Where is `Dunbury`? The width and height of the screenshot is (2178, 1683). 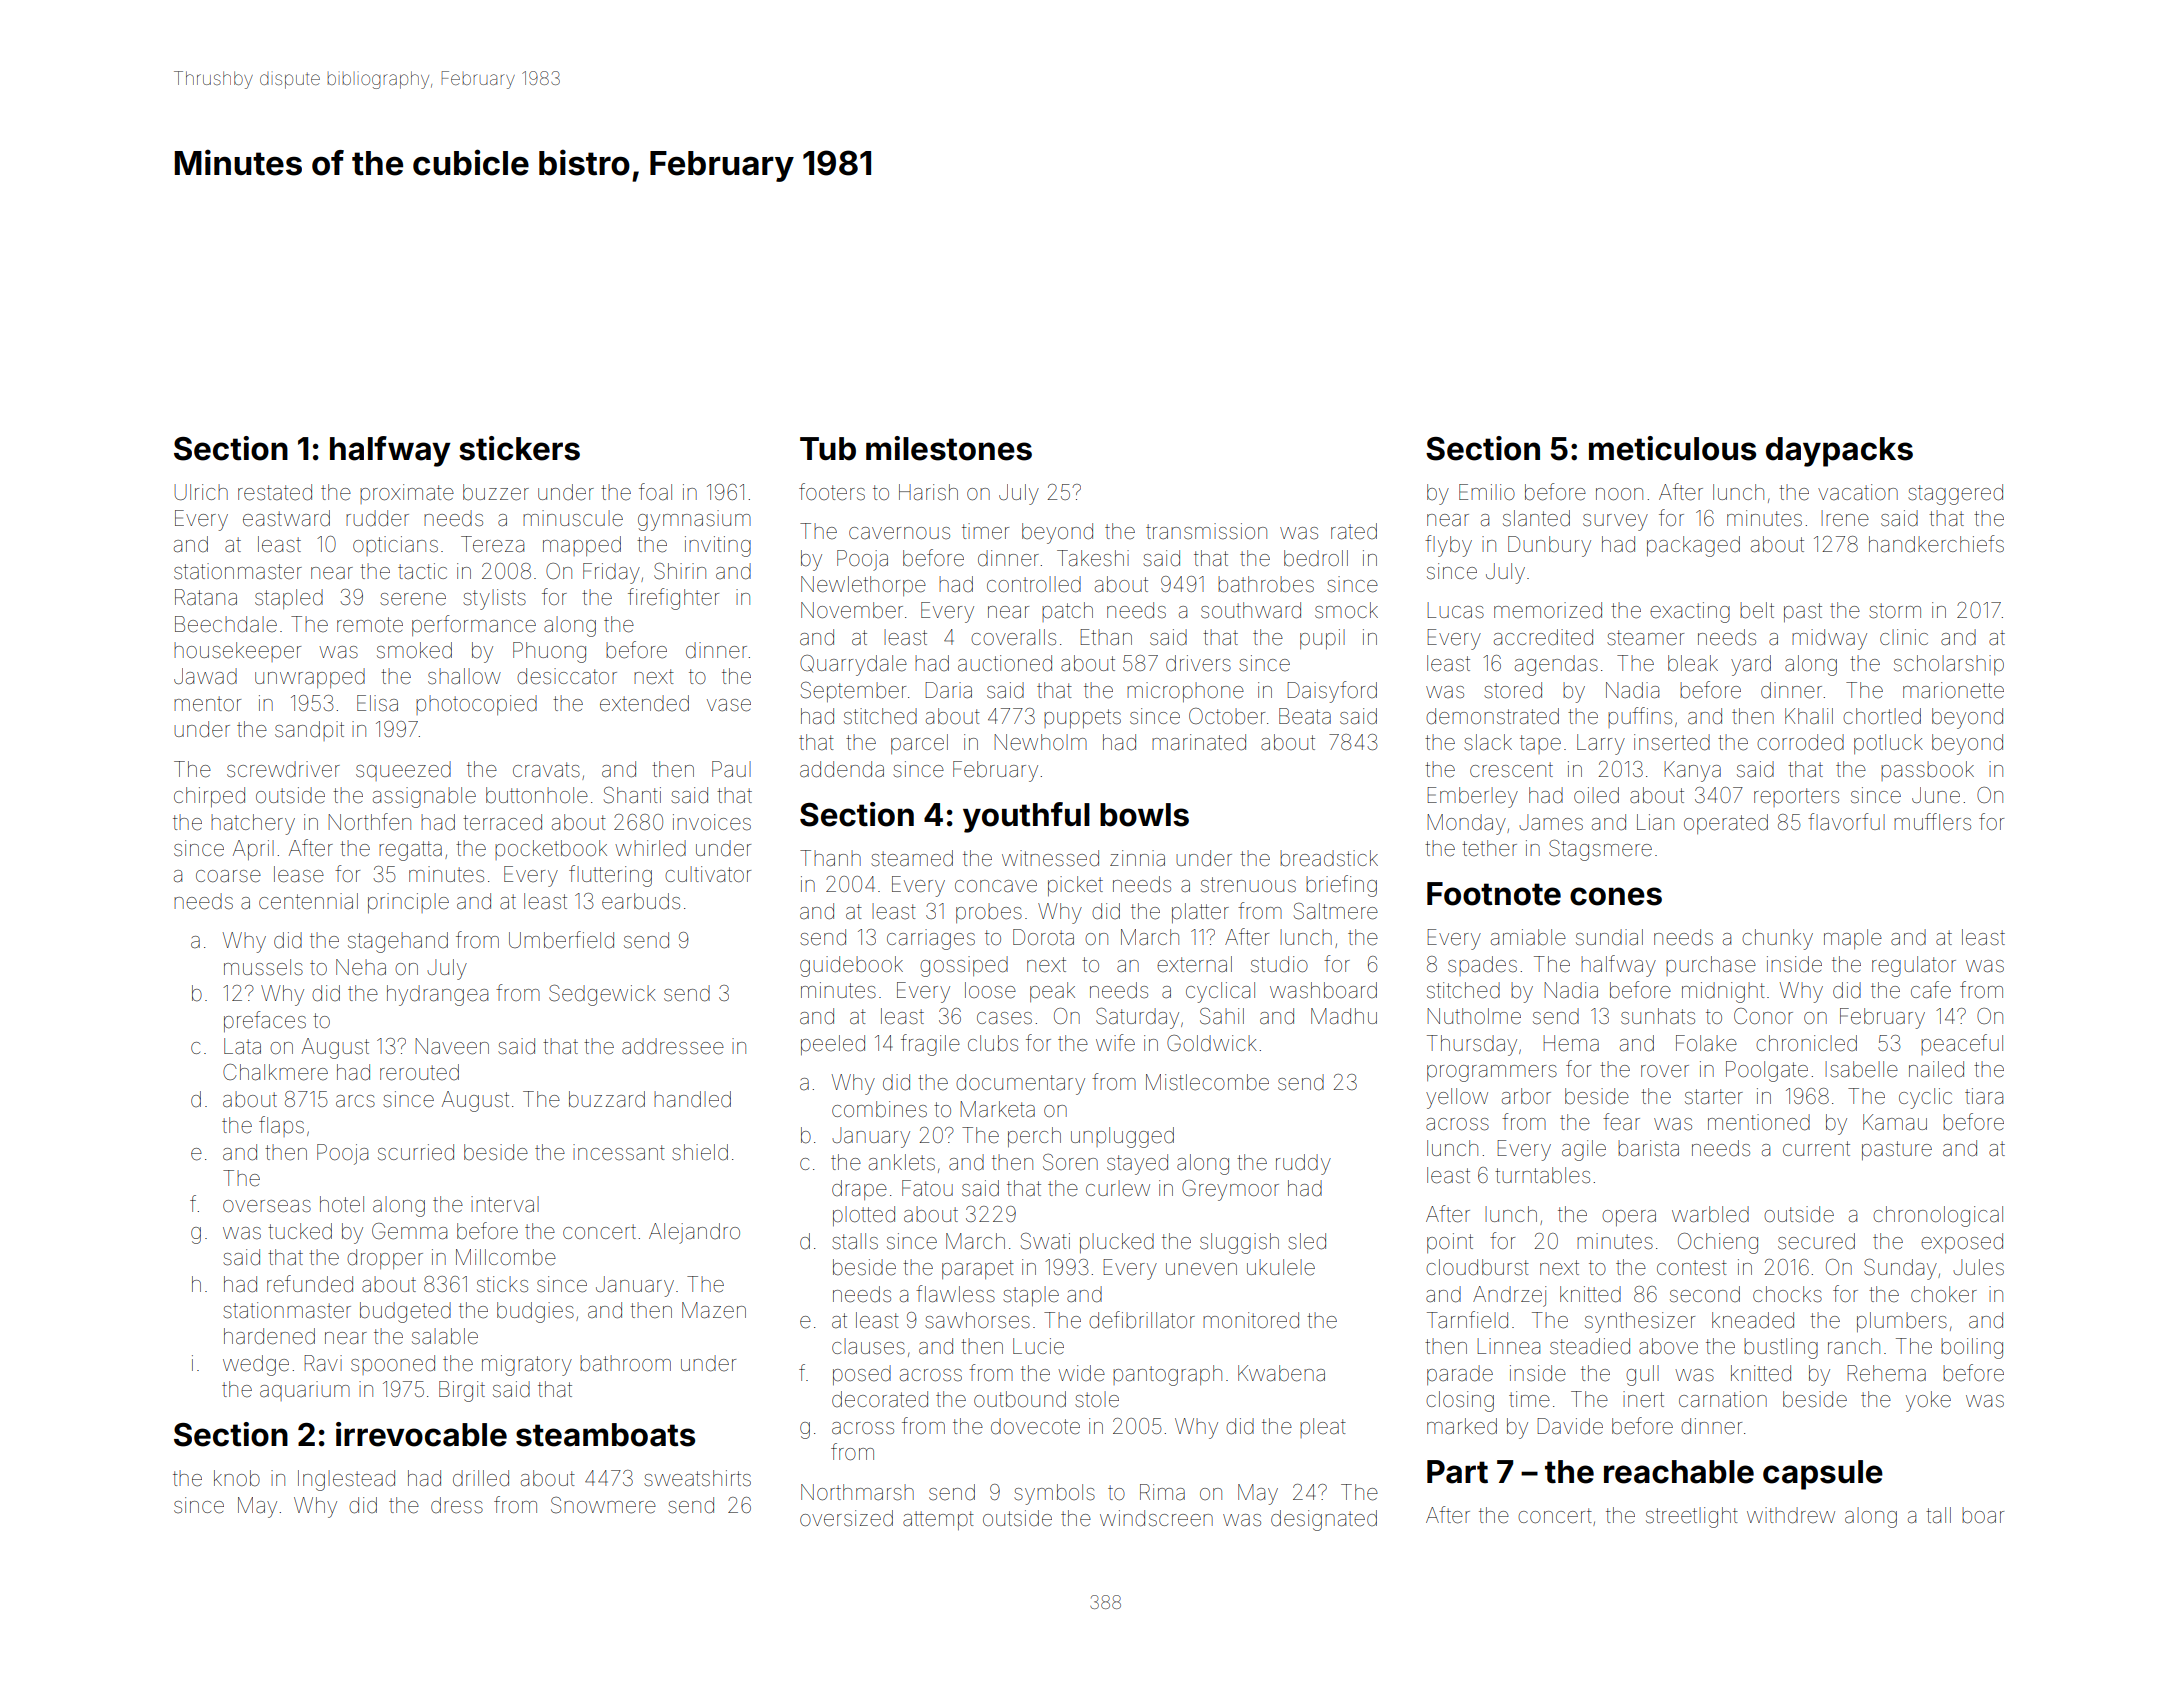
Dunbury is located at coordinates (1549, 546).
